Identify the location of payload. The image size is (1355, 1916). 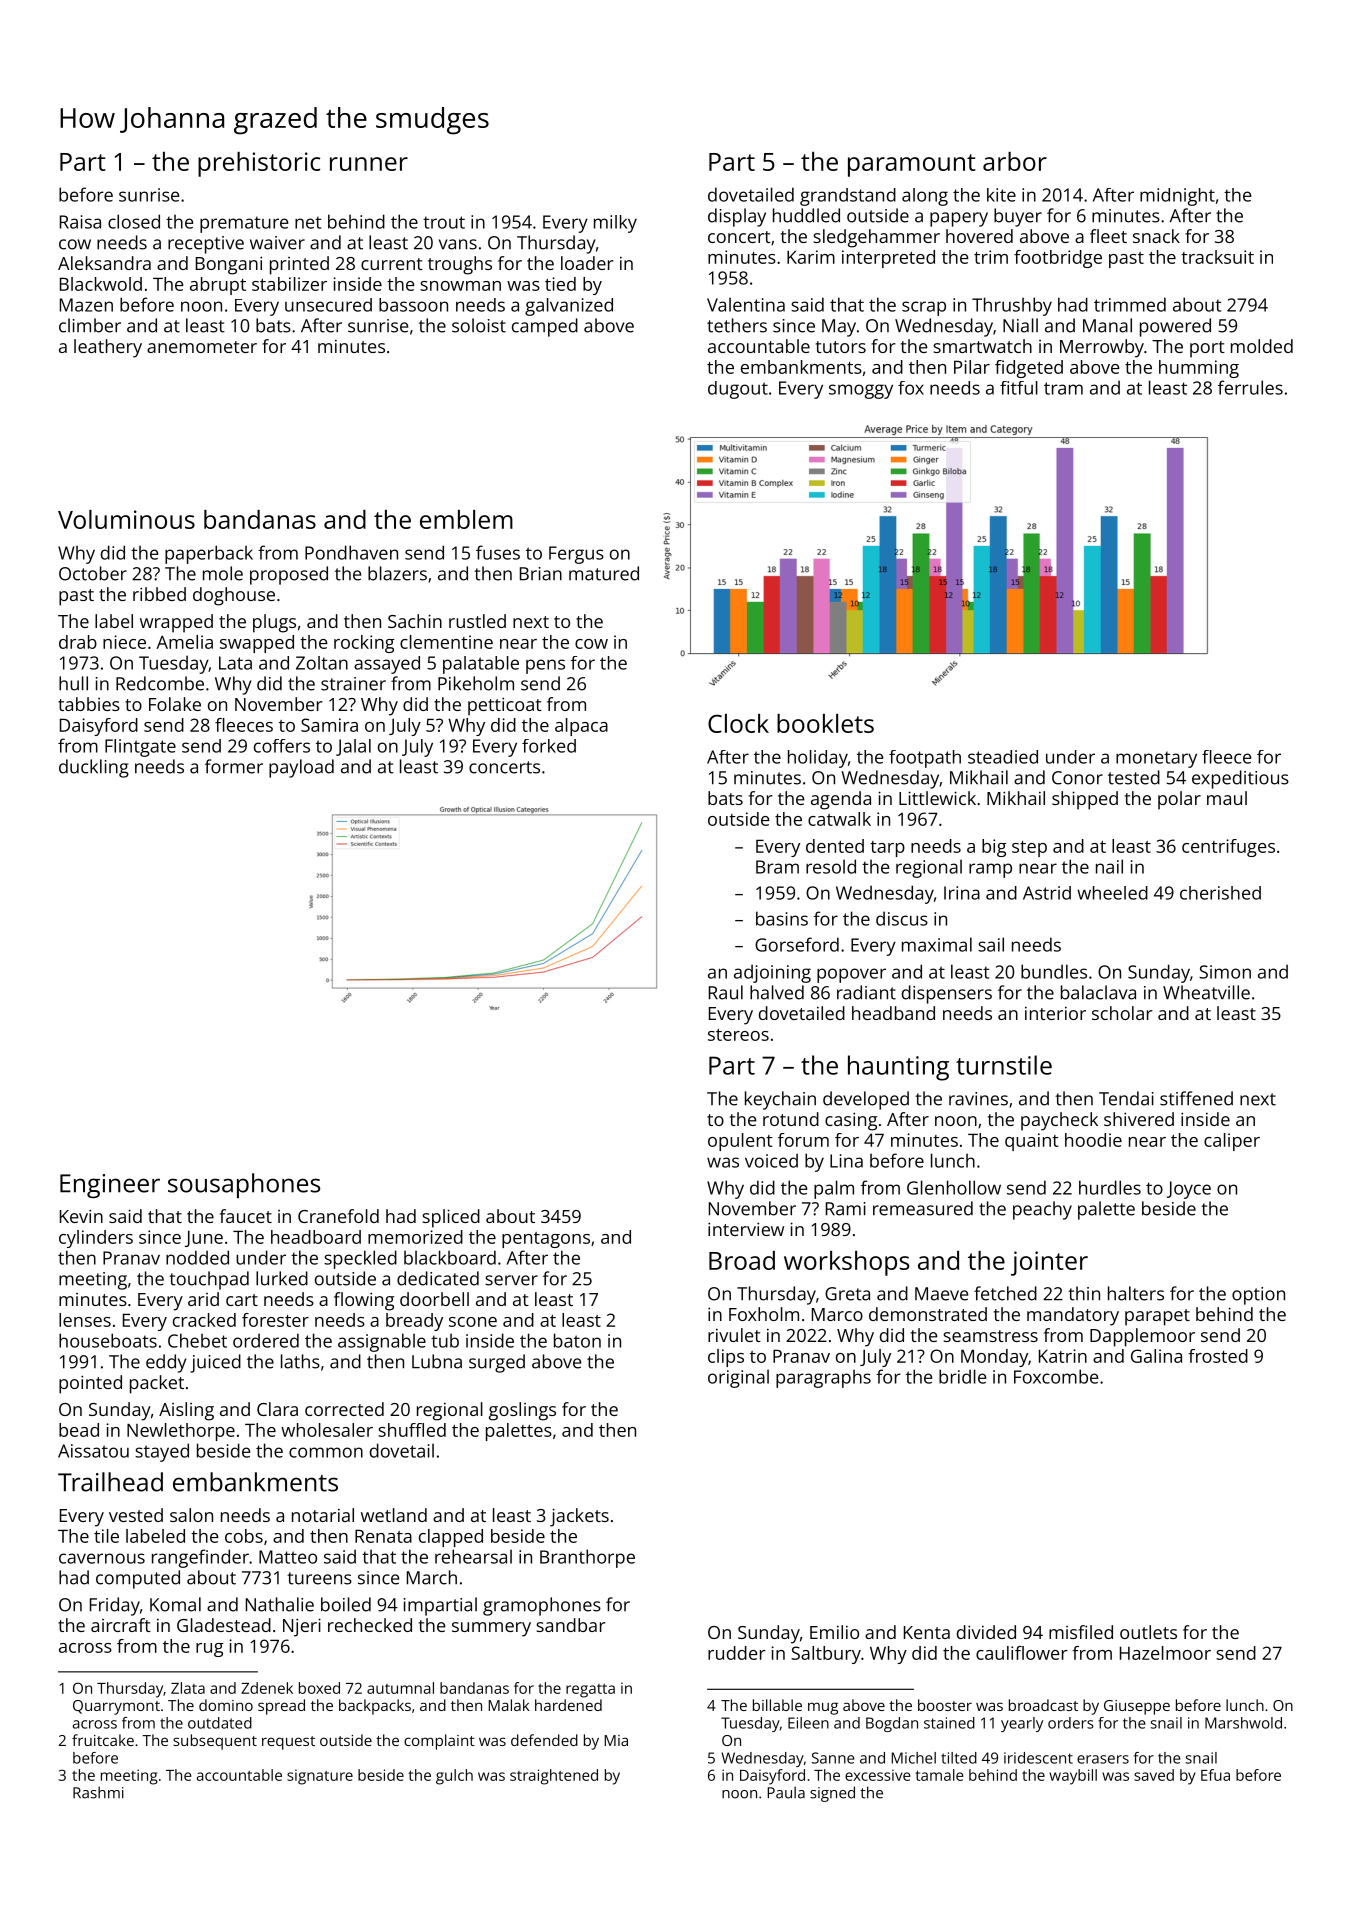
(301, 768).
